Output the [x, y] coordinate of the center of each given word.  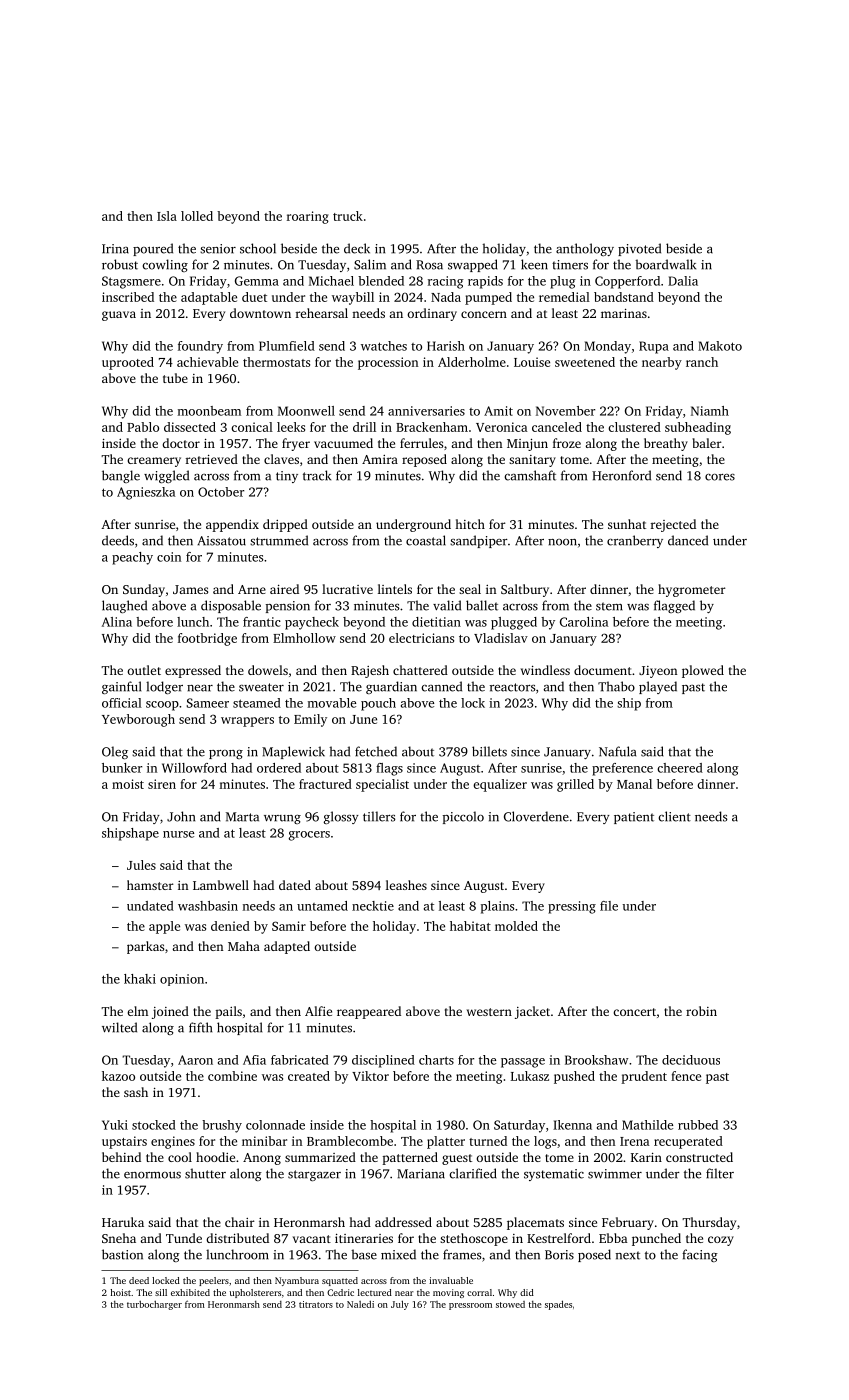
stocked [154, 1125]
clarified [473, 1173]
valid [447, 605]
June [363, 719]
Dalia [683, 281]
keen [534, 264]
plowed [703, 671]
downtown [260, 313]
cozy [721, 1241]
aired [284, 589]
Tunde [184, 1238]
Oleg [115, 752]
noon [562, 542]
